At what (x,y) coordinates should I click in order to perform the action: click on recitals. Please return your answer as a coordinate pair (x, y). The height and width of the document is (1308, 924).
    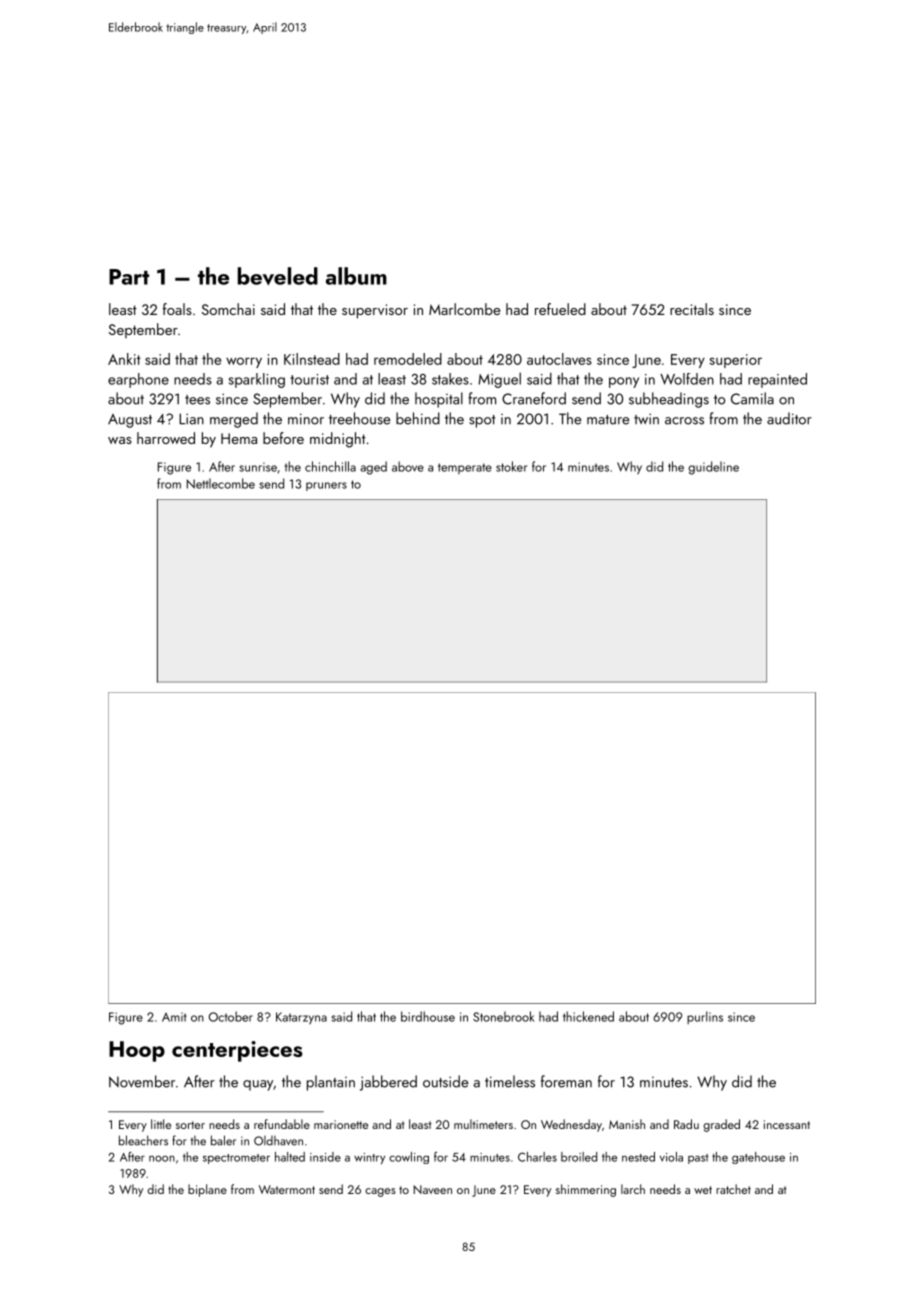
    Looking at the image, I should click on (692, 309).
